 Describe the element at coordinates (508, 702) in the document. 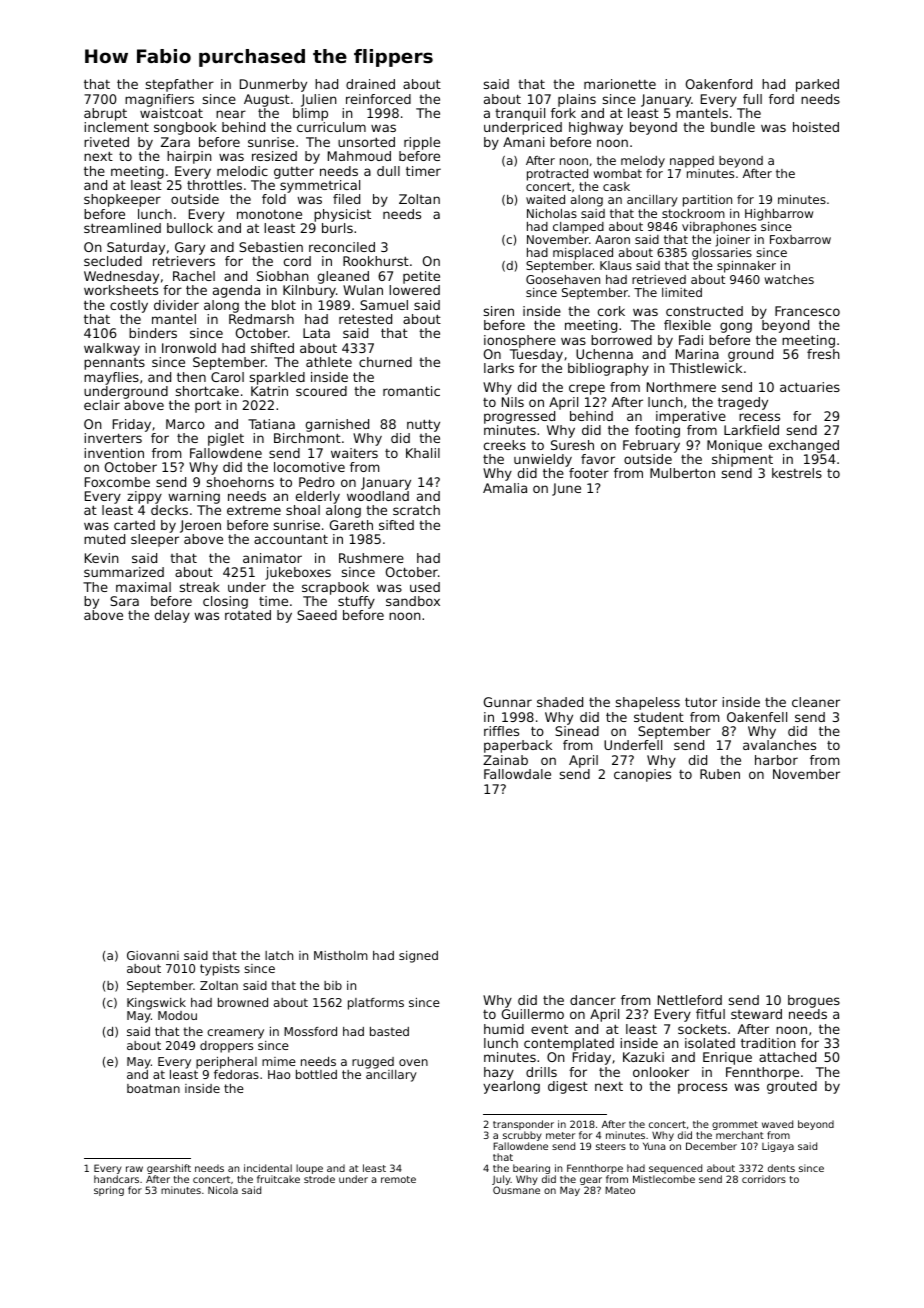

I see `Gunnar` at that location.
